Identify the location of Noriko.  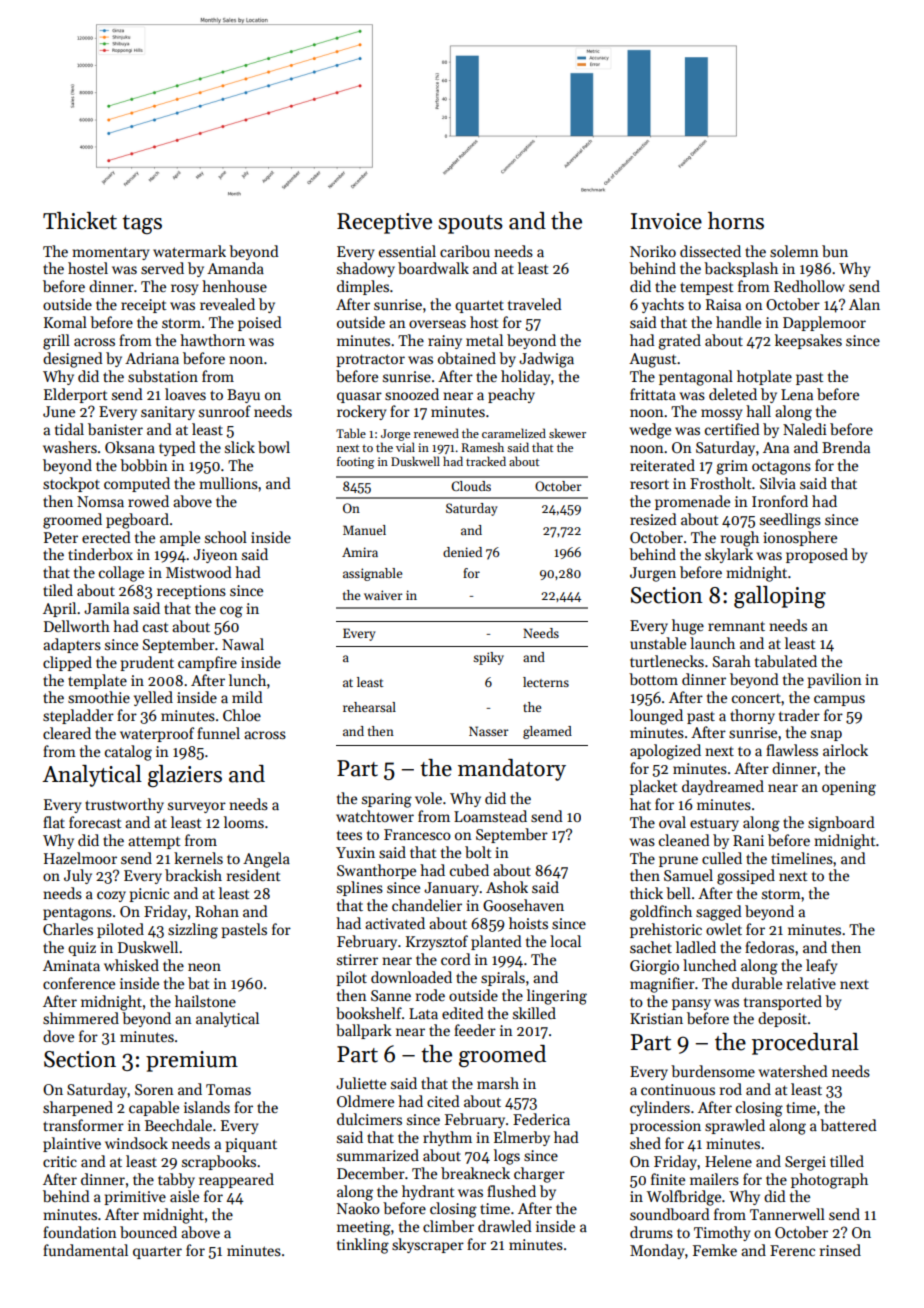
(653, 251).
